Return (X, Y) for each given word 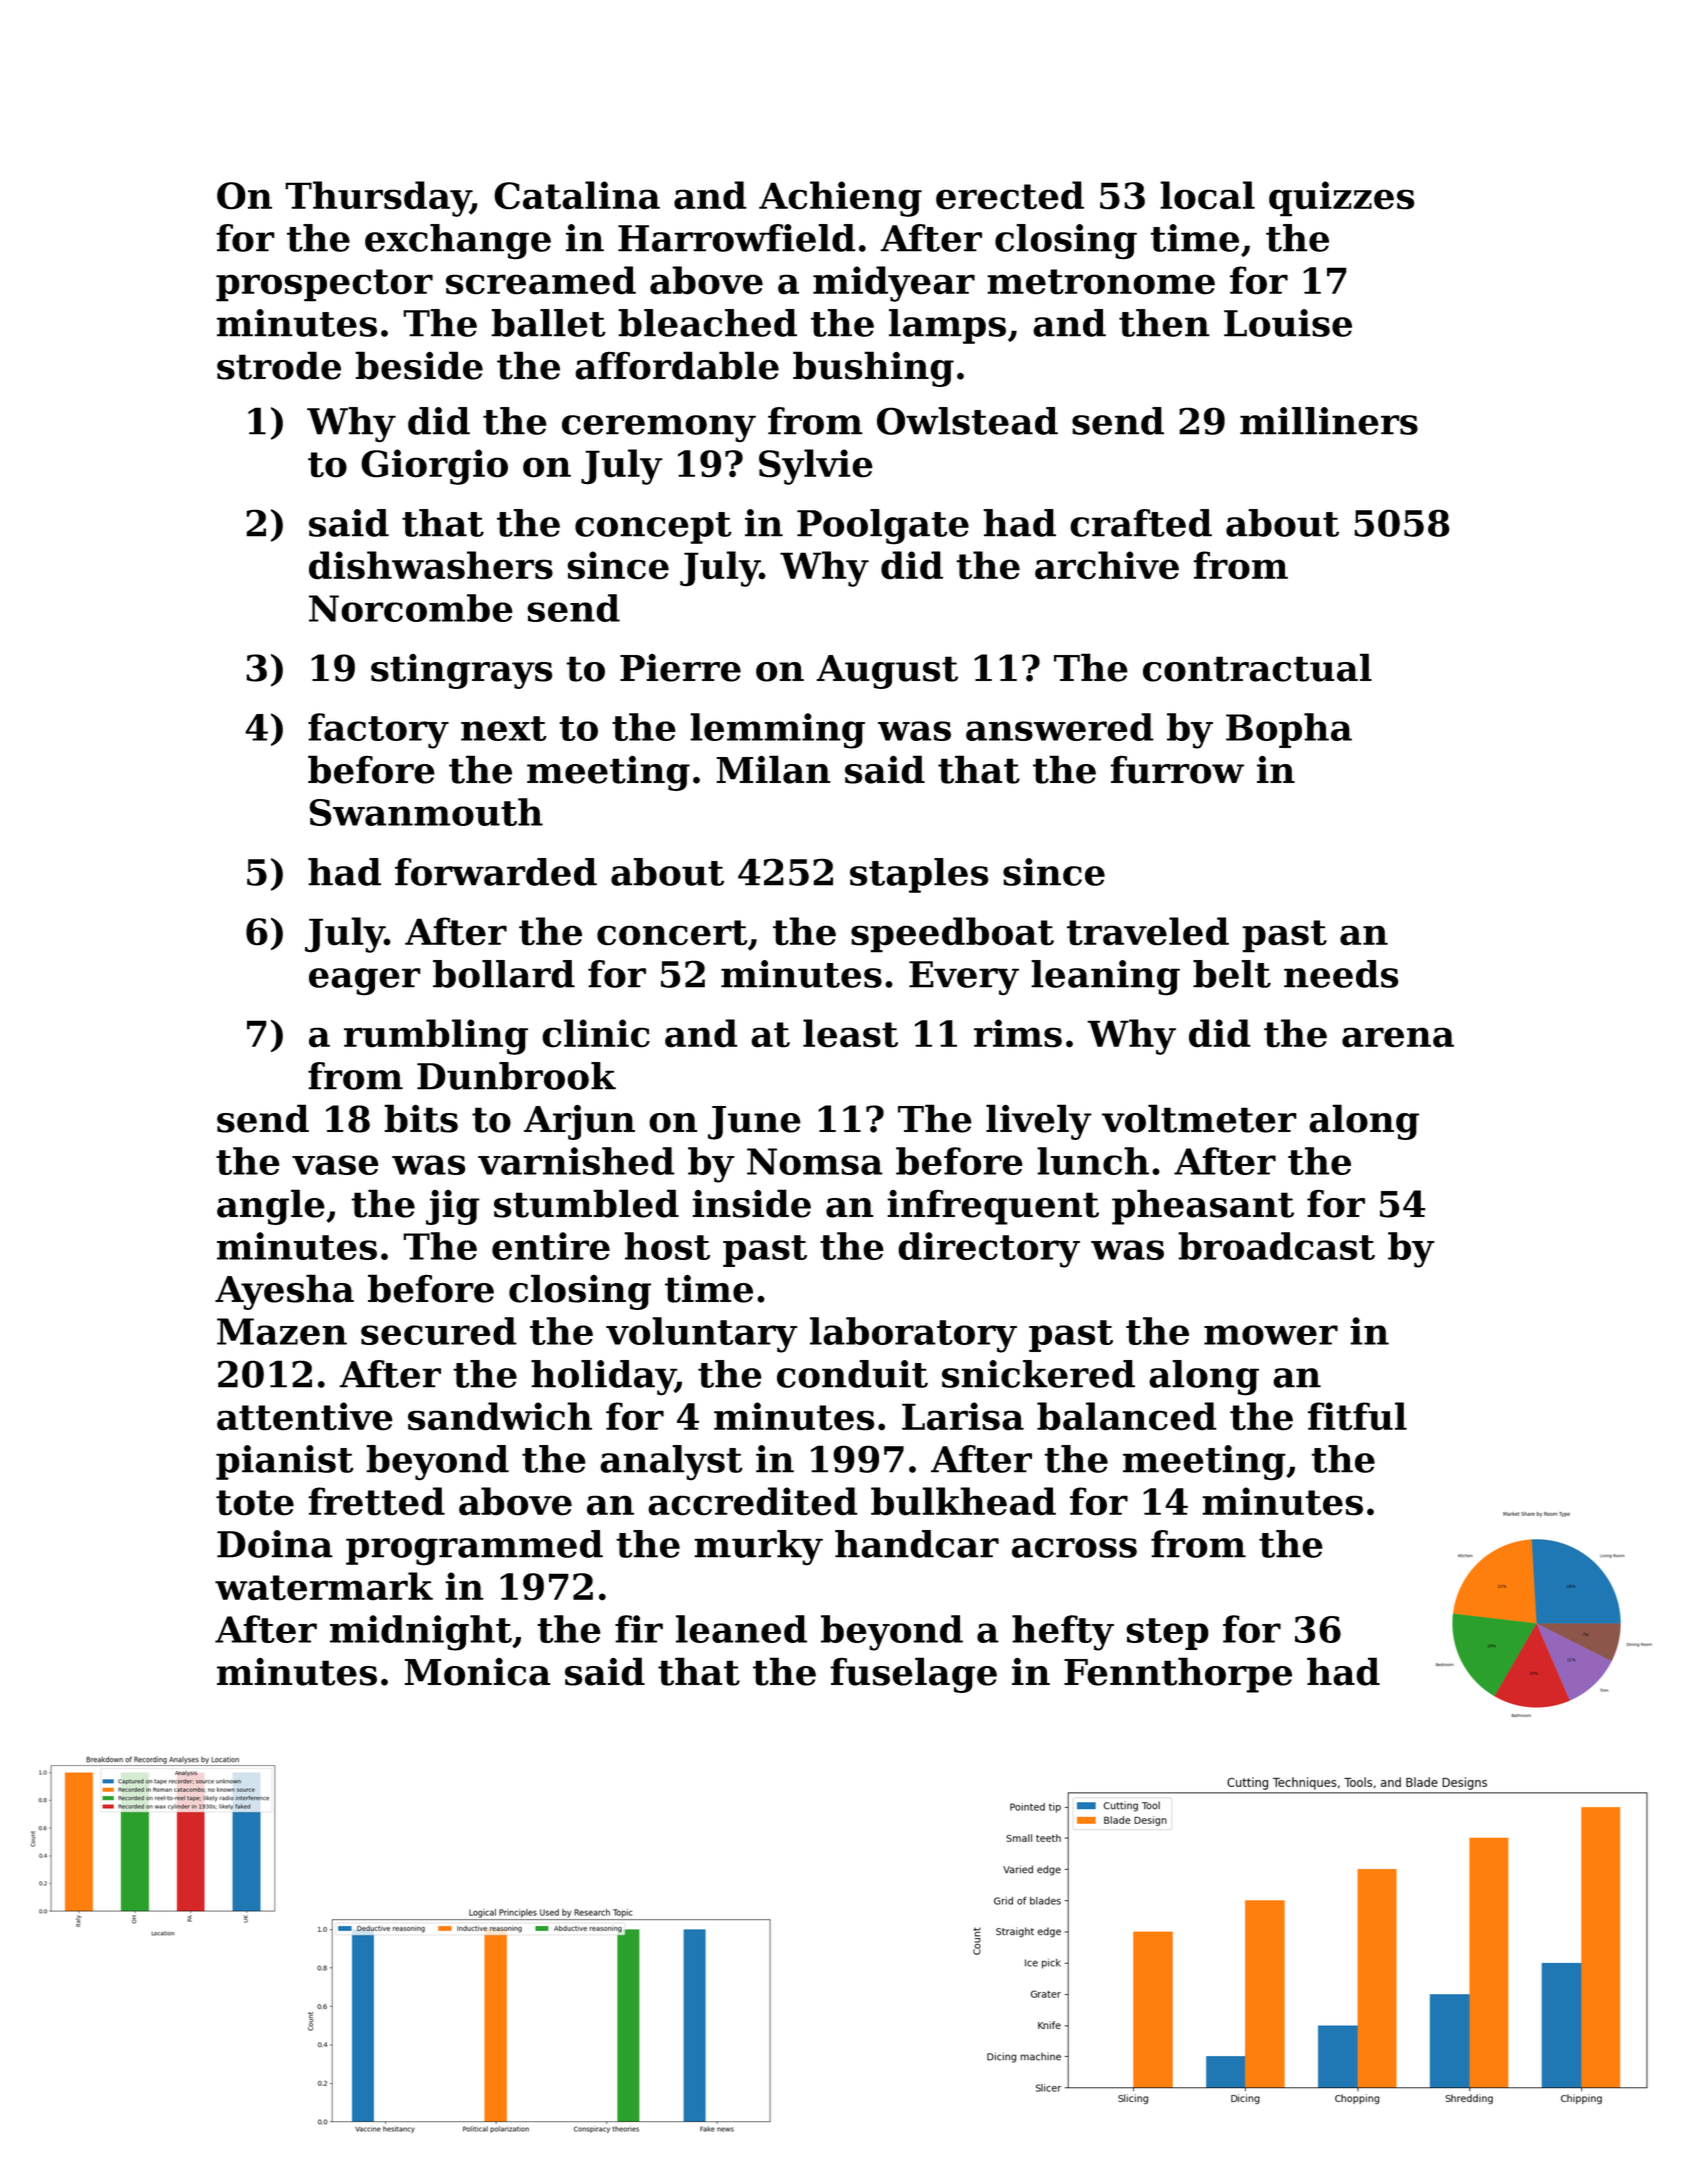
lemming (777, 731)
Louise (1288, 323)
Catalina (577, 195)
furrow (1177, 769)
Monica (477, 1672)
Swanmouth (426, 812)
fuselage (913, 1675)
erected (1010, 195)
